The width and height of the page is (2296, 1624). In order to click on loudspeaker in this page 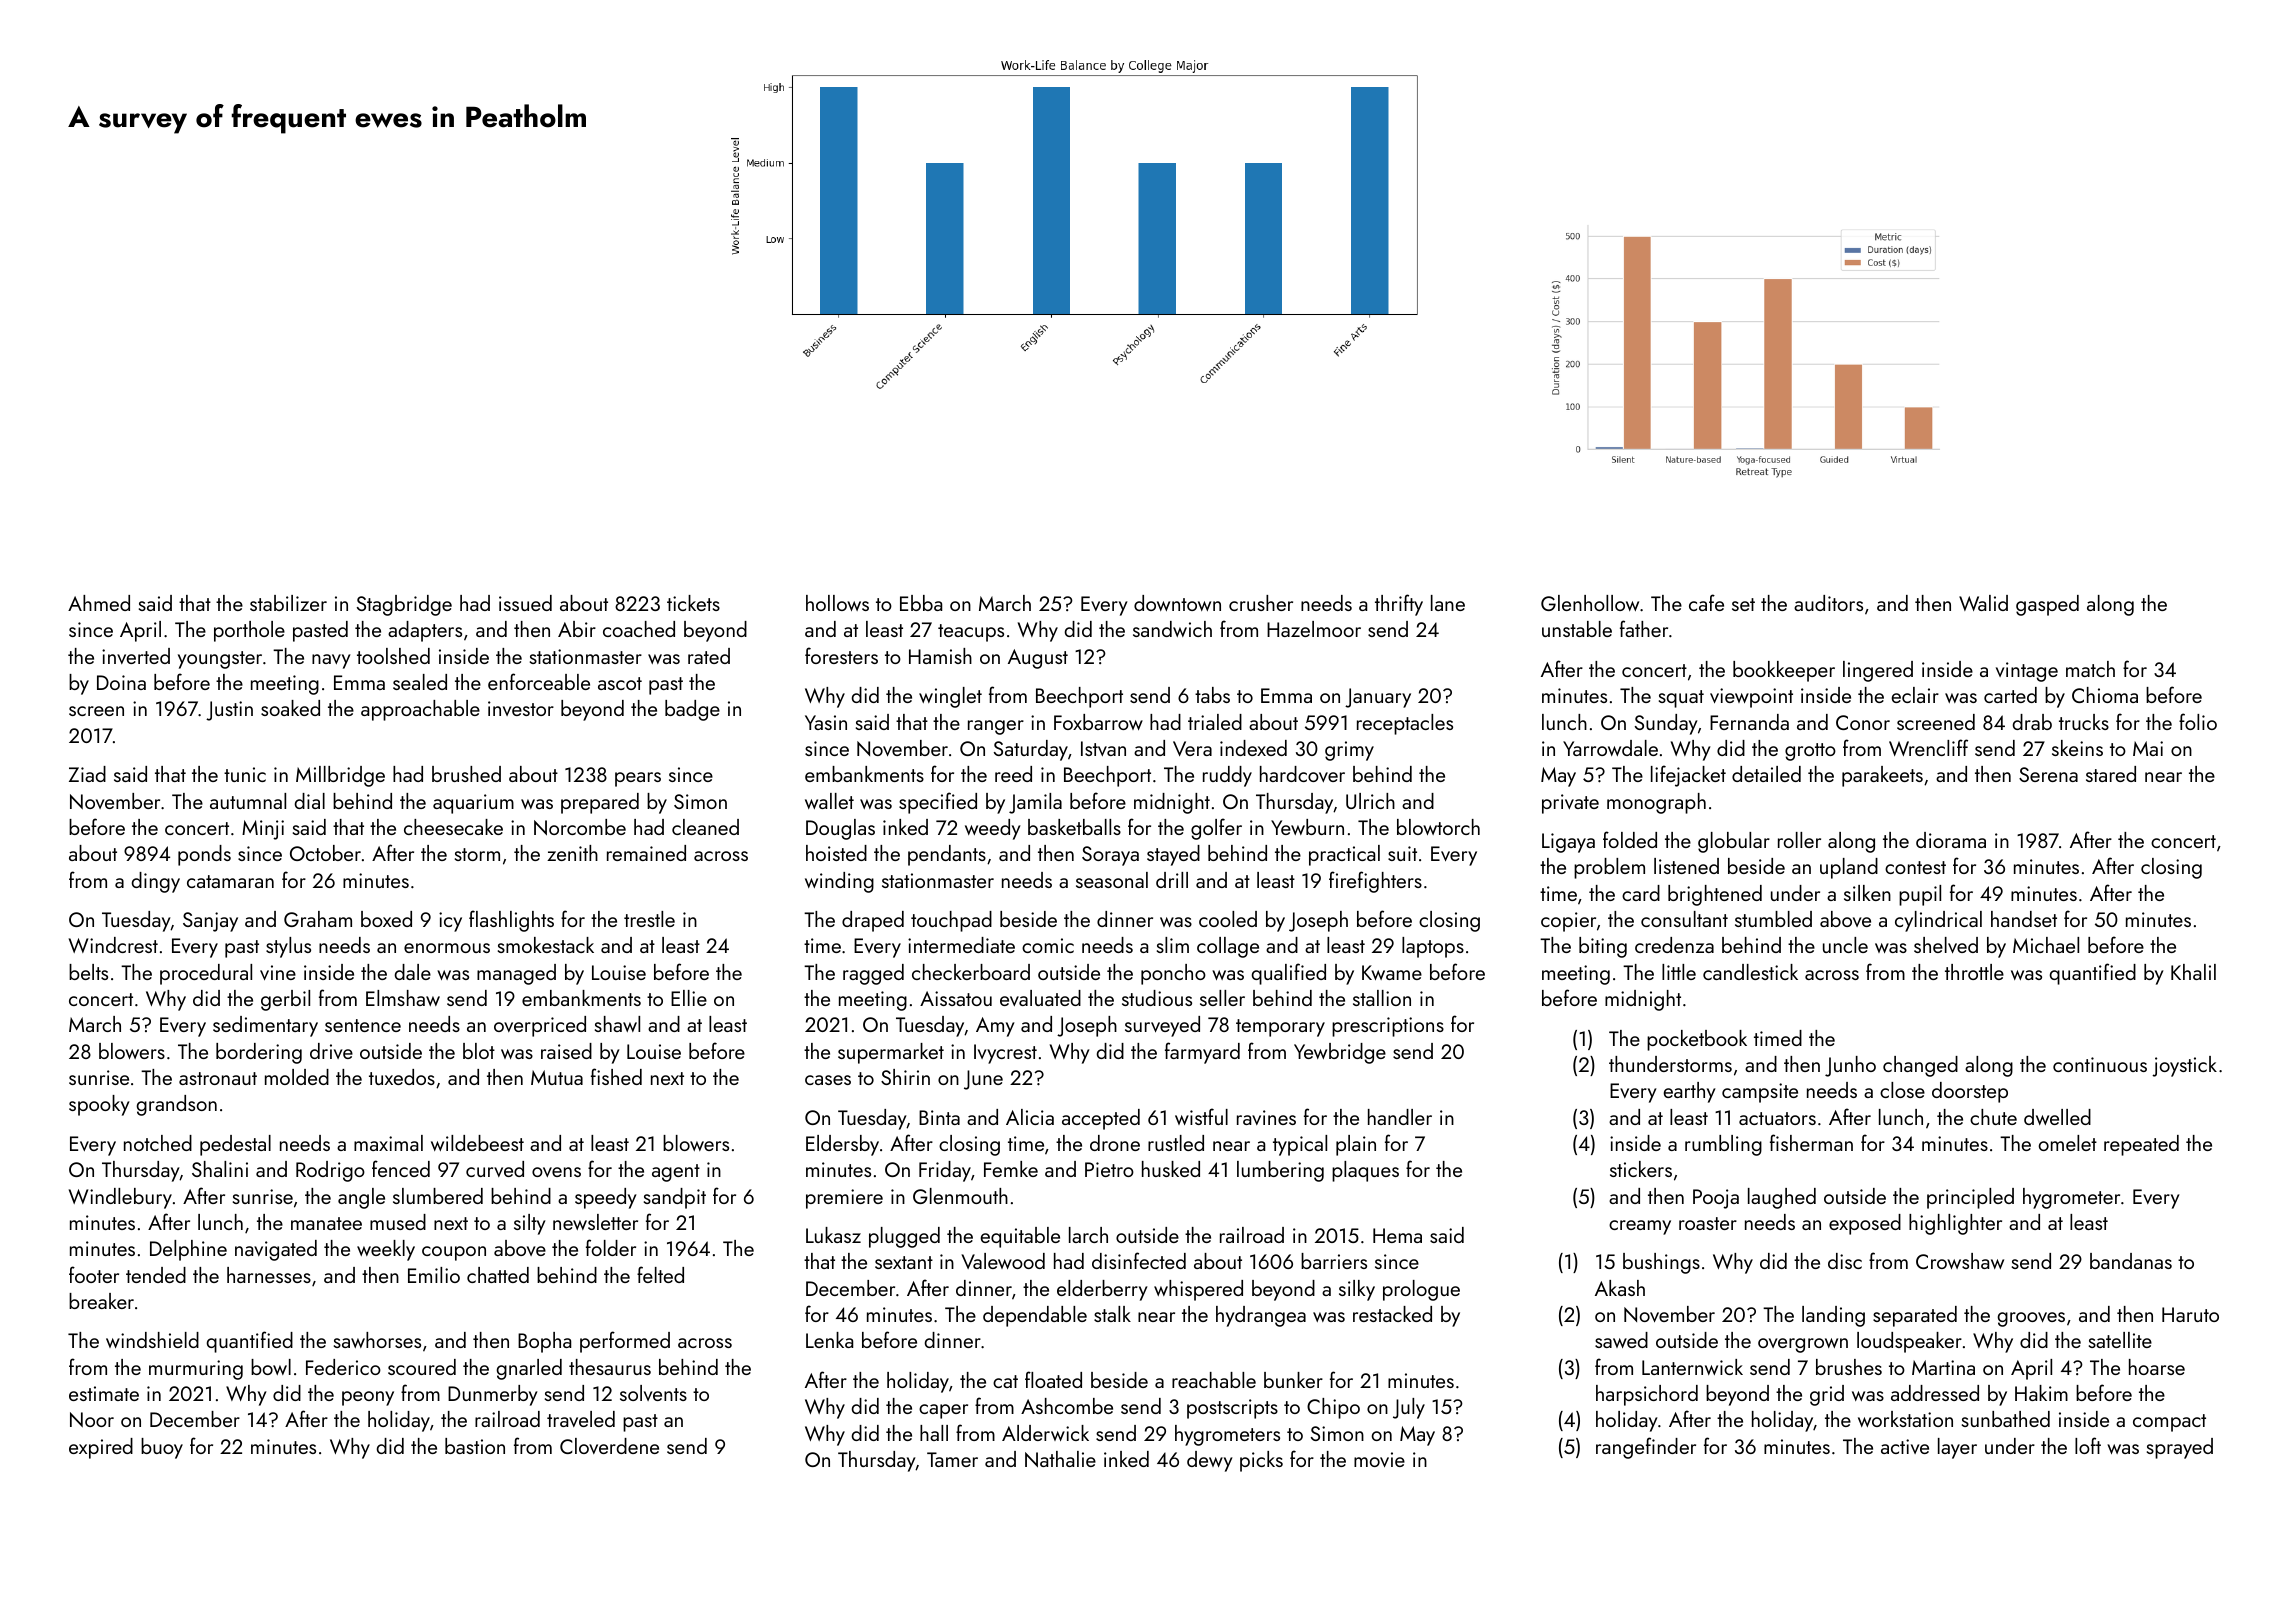, I will do `click(1909, 1342)`.
